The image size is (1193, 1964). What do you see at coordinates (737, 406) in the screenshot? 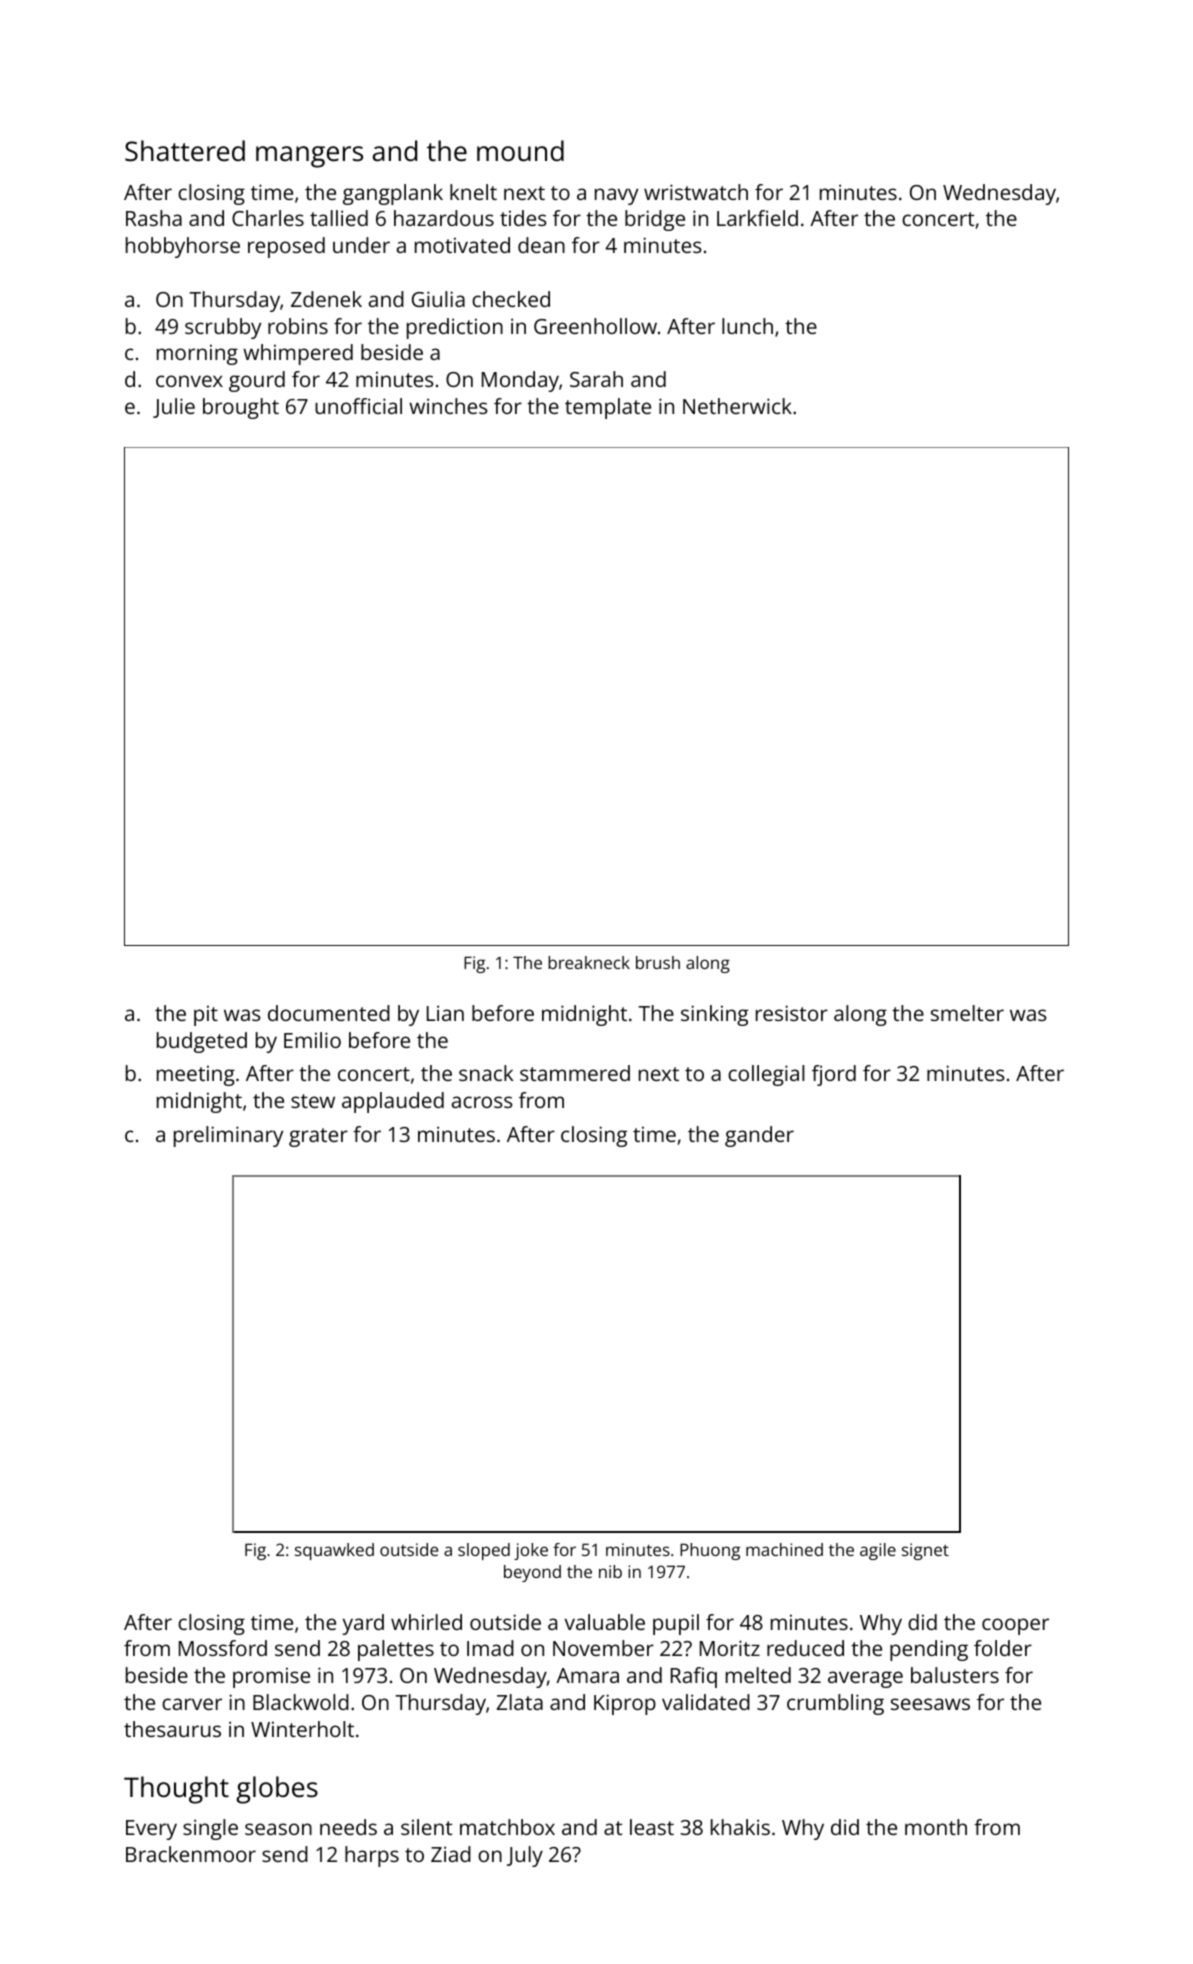
I see `Netherwick` at bounding box center [737, 406].
